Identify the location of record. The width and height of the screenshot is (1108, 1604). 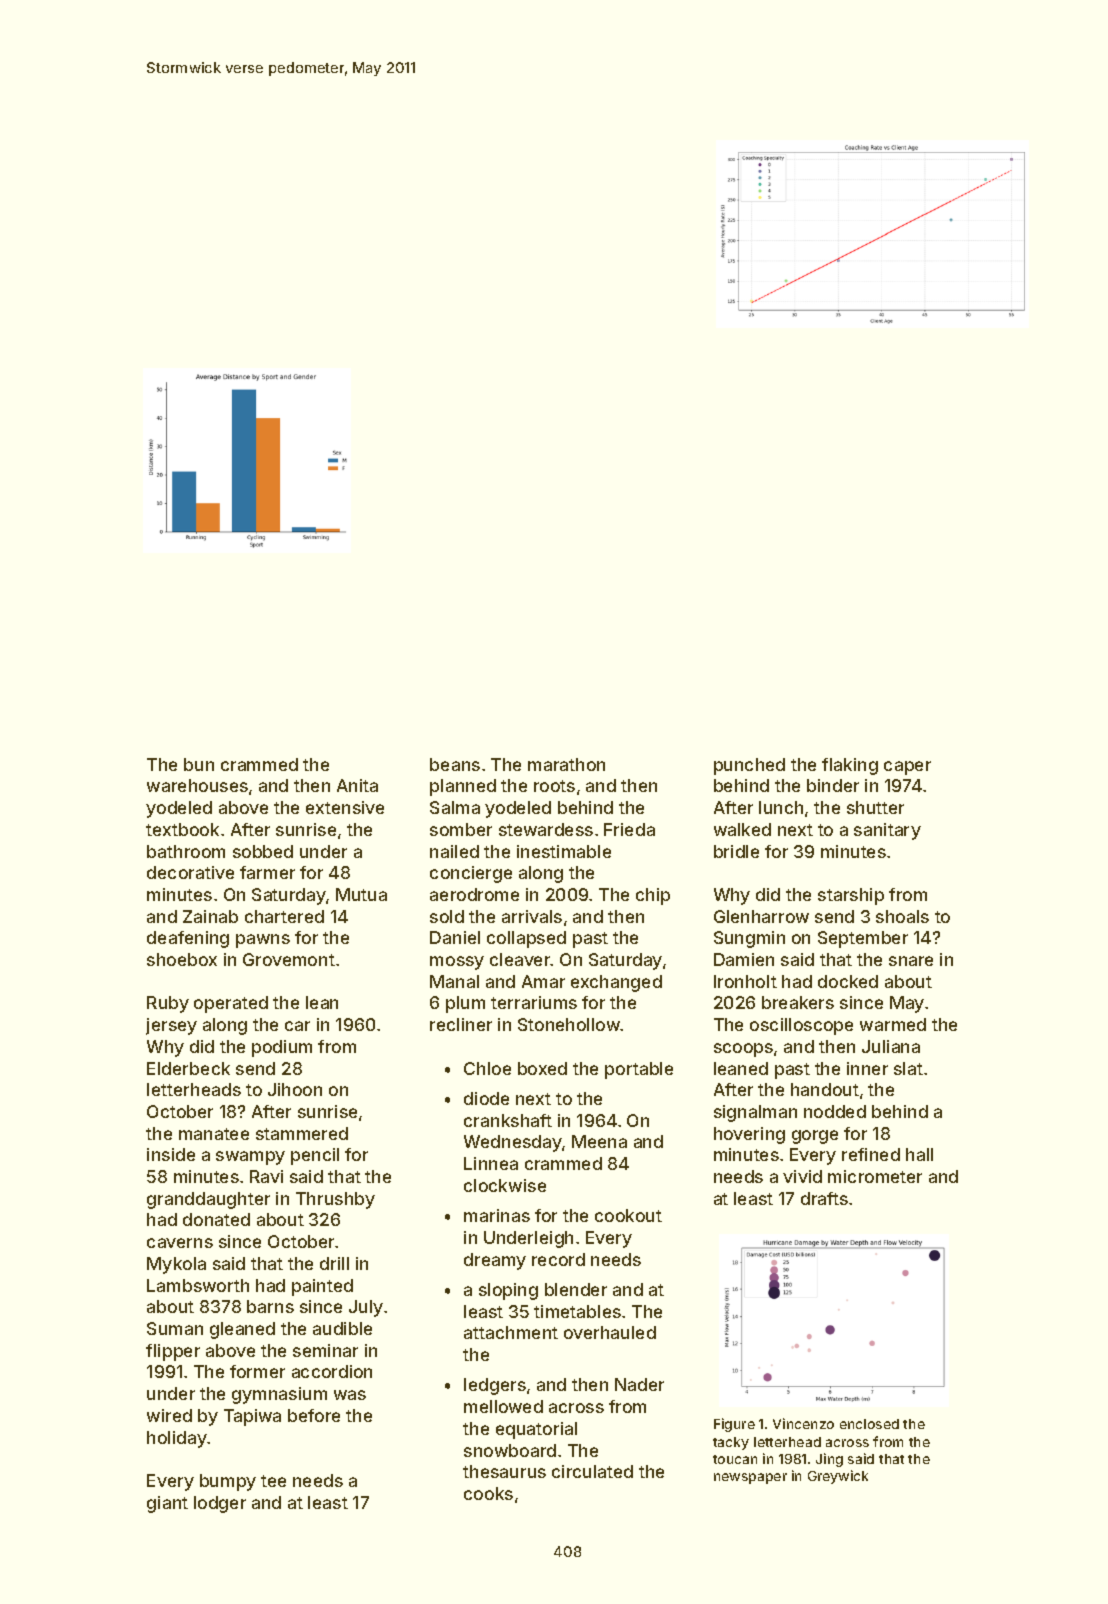
(558, 1259).
